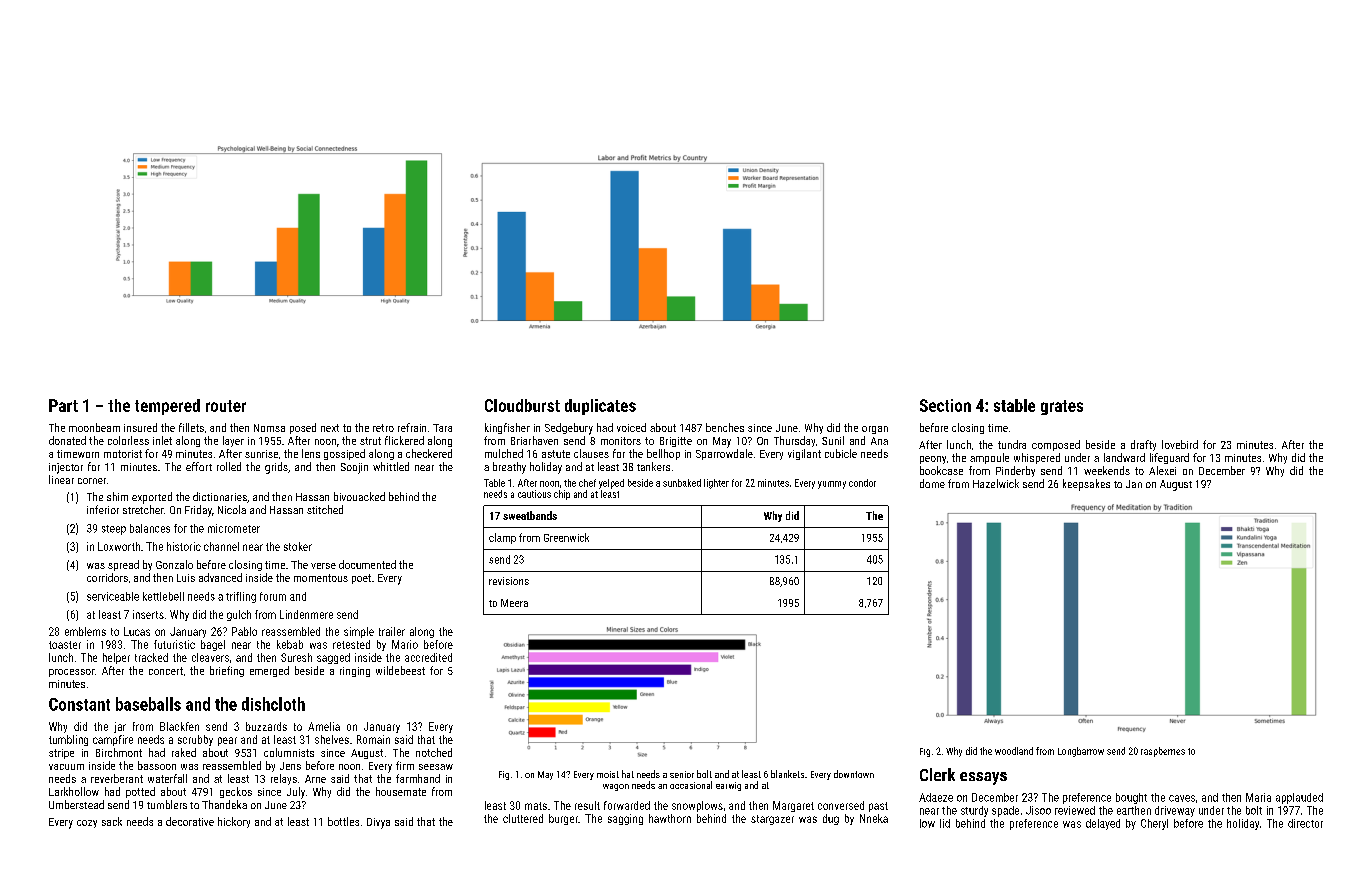  I want to click on grates, so click(1062, 407).
